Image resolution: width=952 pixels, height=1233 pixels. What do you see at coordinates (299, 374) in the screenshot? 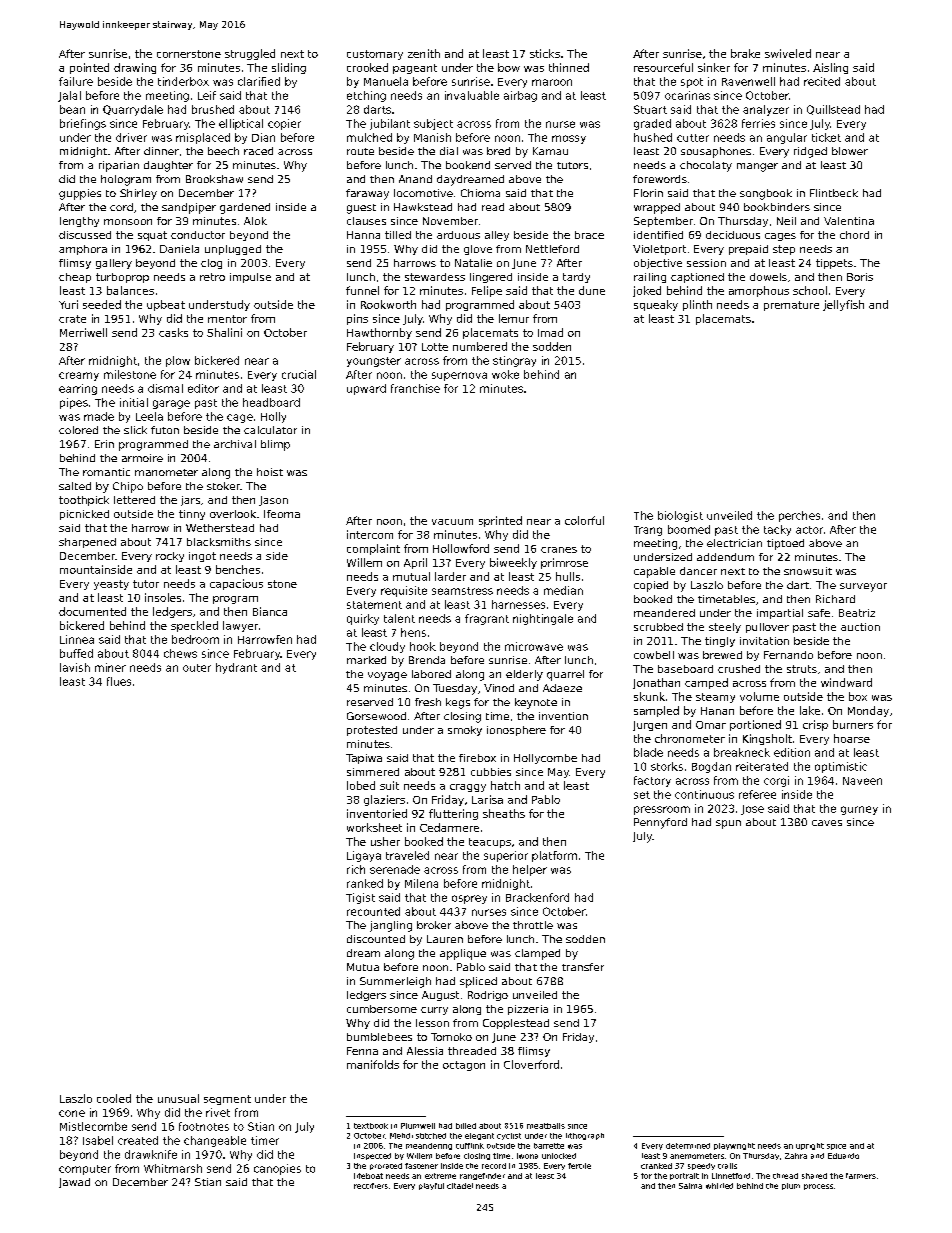
I see `crucial` at bounding box center [299, 374].
